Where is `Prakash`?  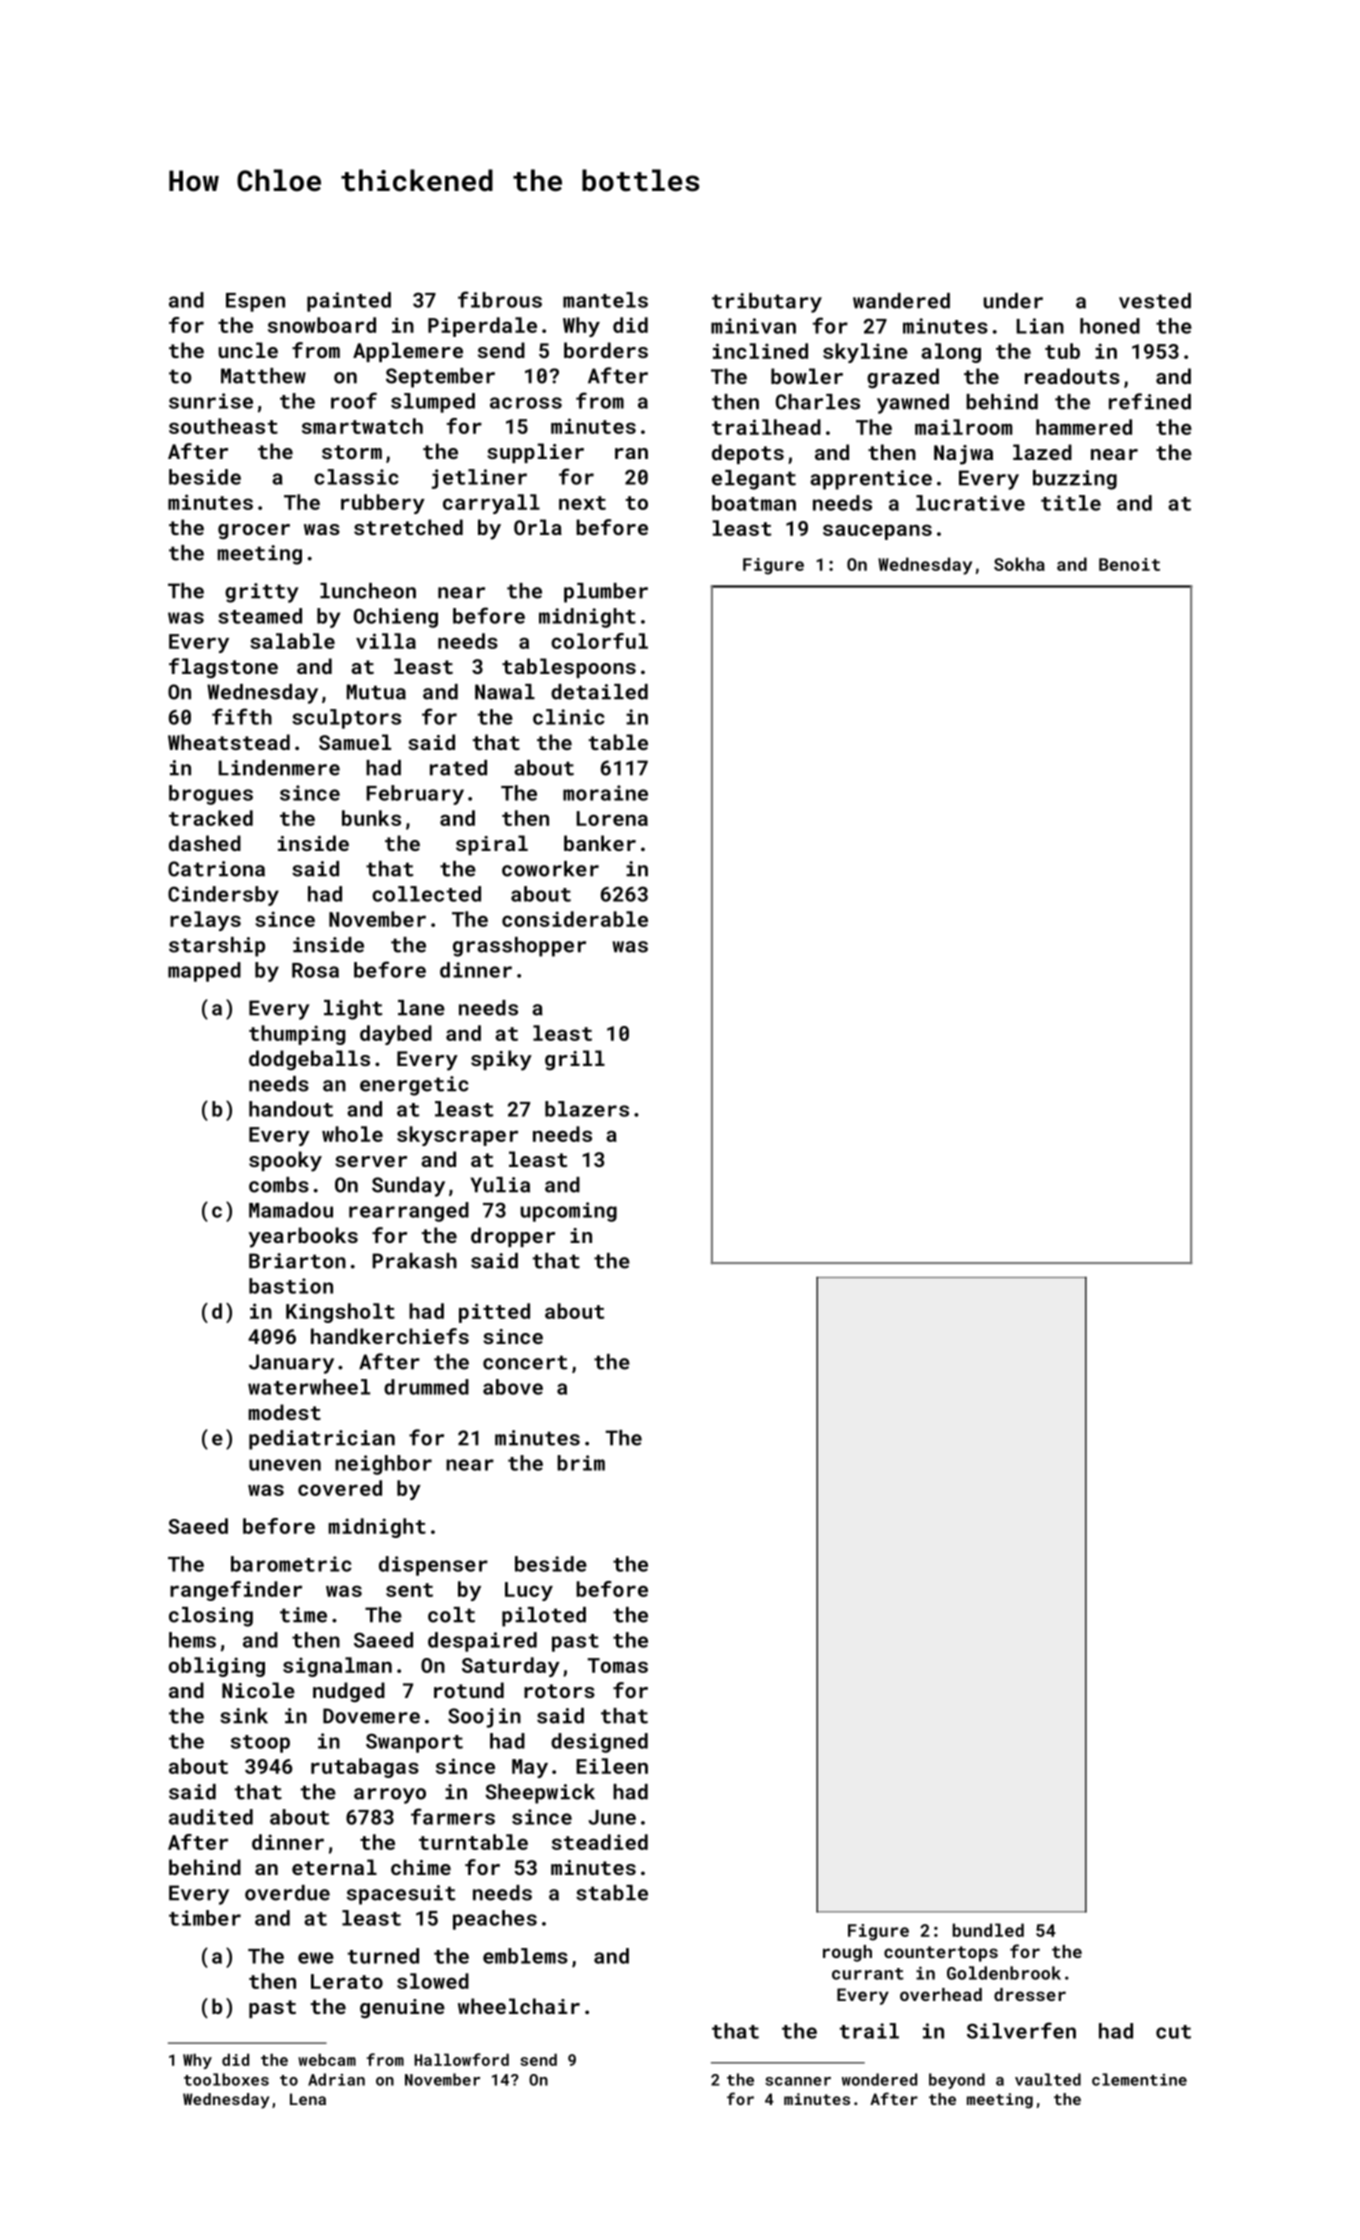 Prakash is located at coordinates (415, 1261).
